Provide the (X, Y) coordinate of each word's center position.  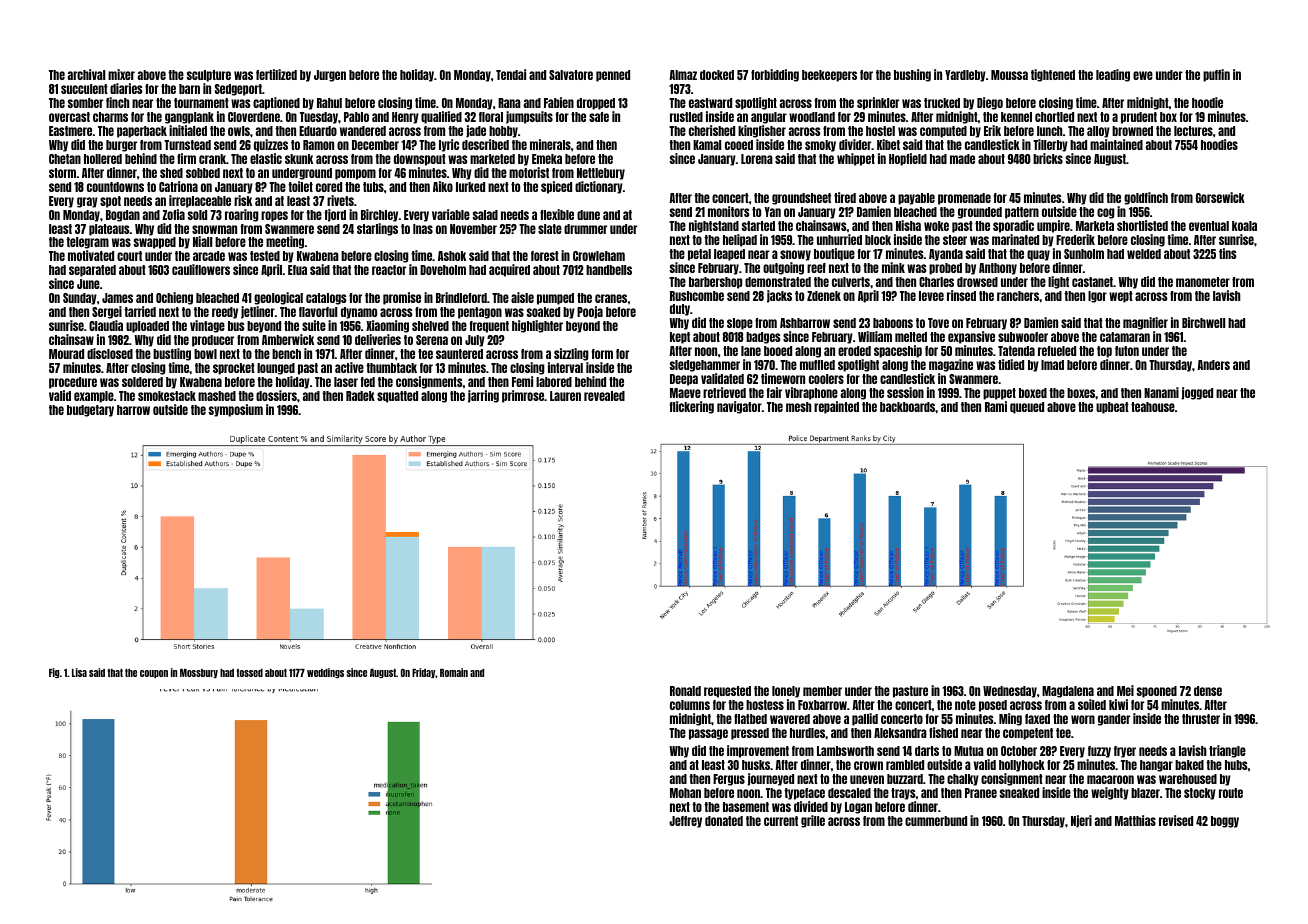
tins (1228, 253)
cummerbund (936, 821)
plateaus (109, 230)
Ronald (685, 691)
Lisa (79, 672)
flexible (557, 214)
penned (613, 76)
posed (993, 706)
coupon (154, 674)
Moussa (1009, 75)
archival (86, 74)
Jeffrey (685, 822)
